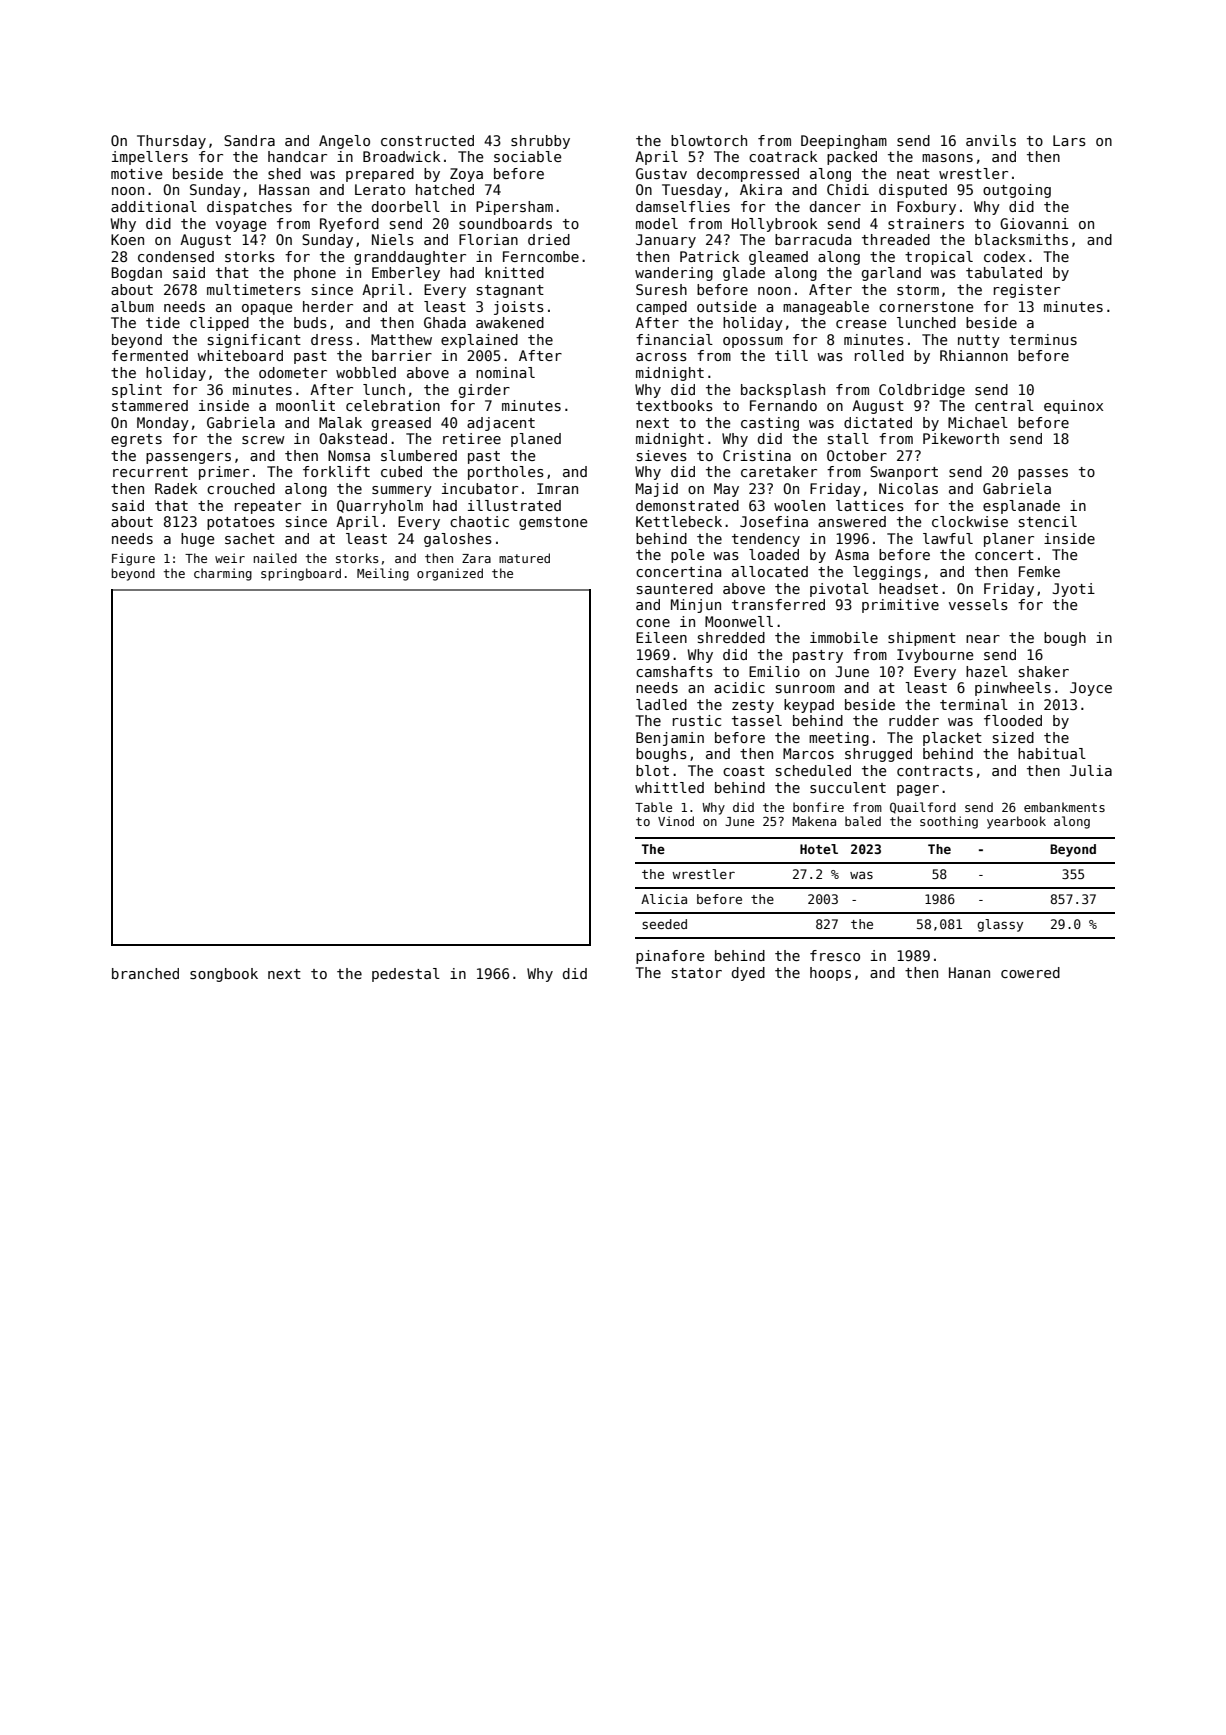 This page has width=1226, height=1735. Describe the element at coordinates (830, 974) in the page. I see `hoops` at that location.
